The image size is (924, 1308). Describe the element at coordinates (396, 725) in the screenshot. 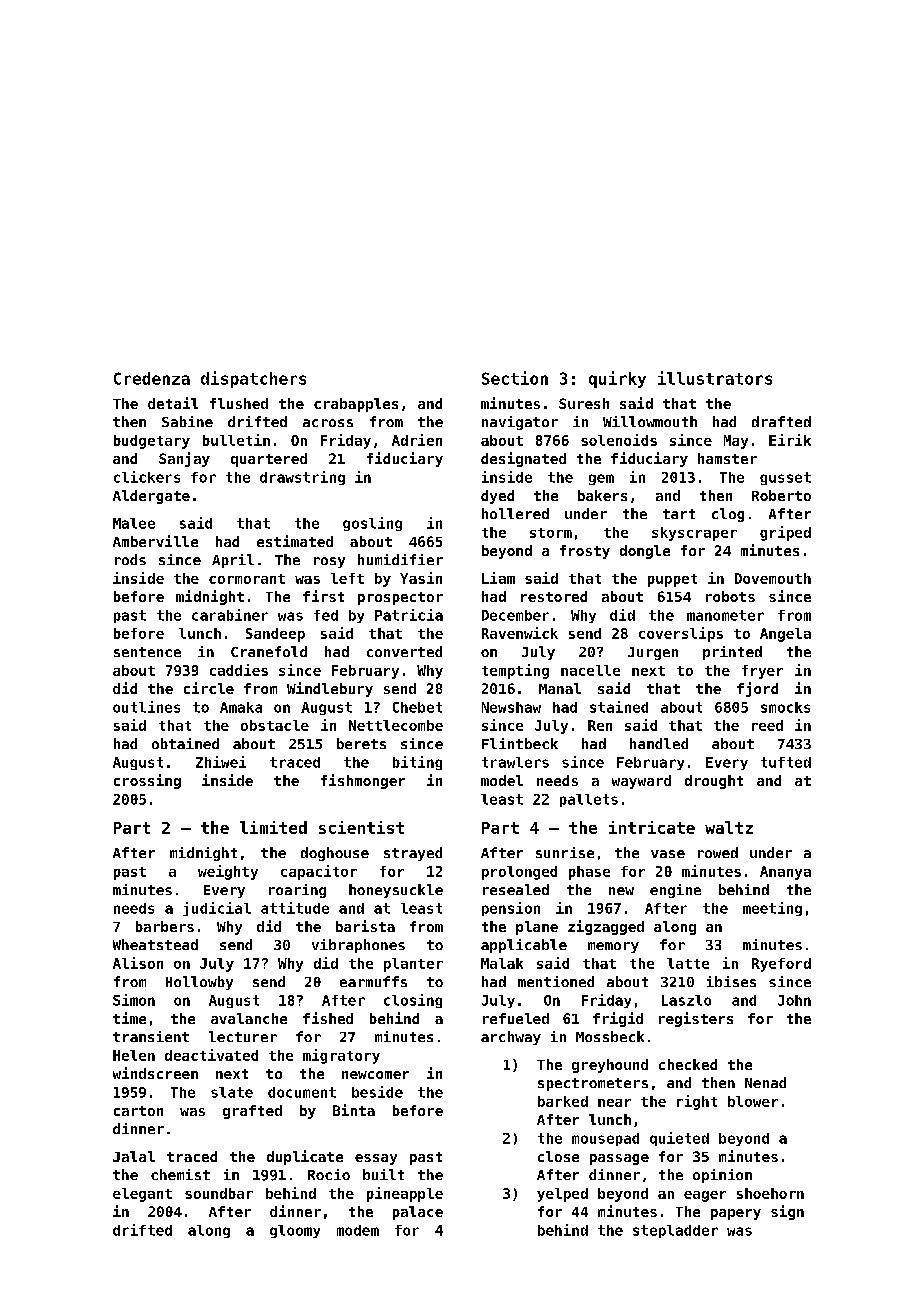

I see `Nettlecombe` at that location.
